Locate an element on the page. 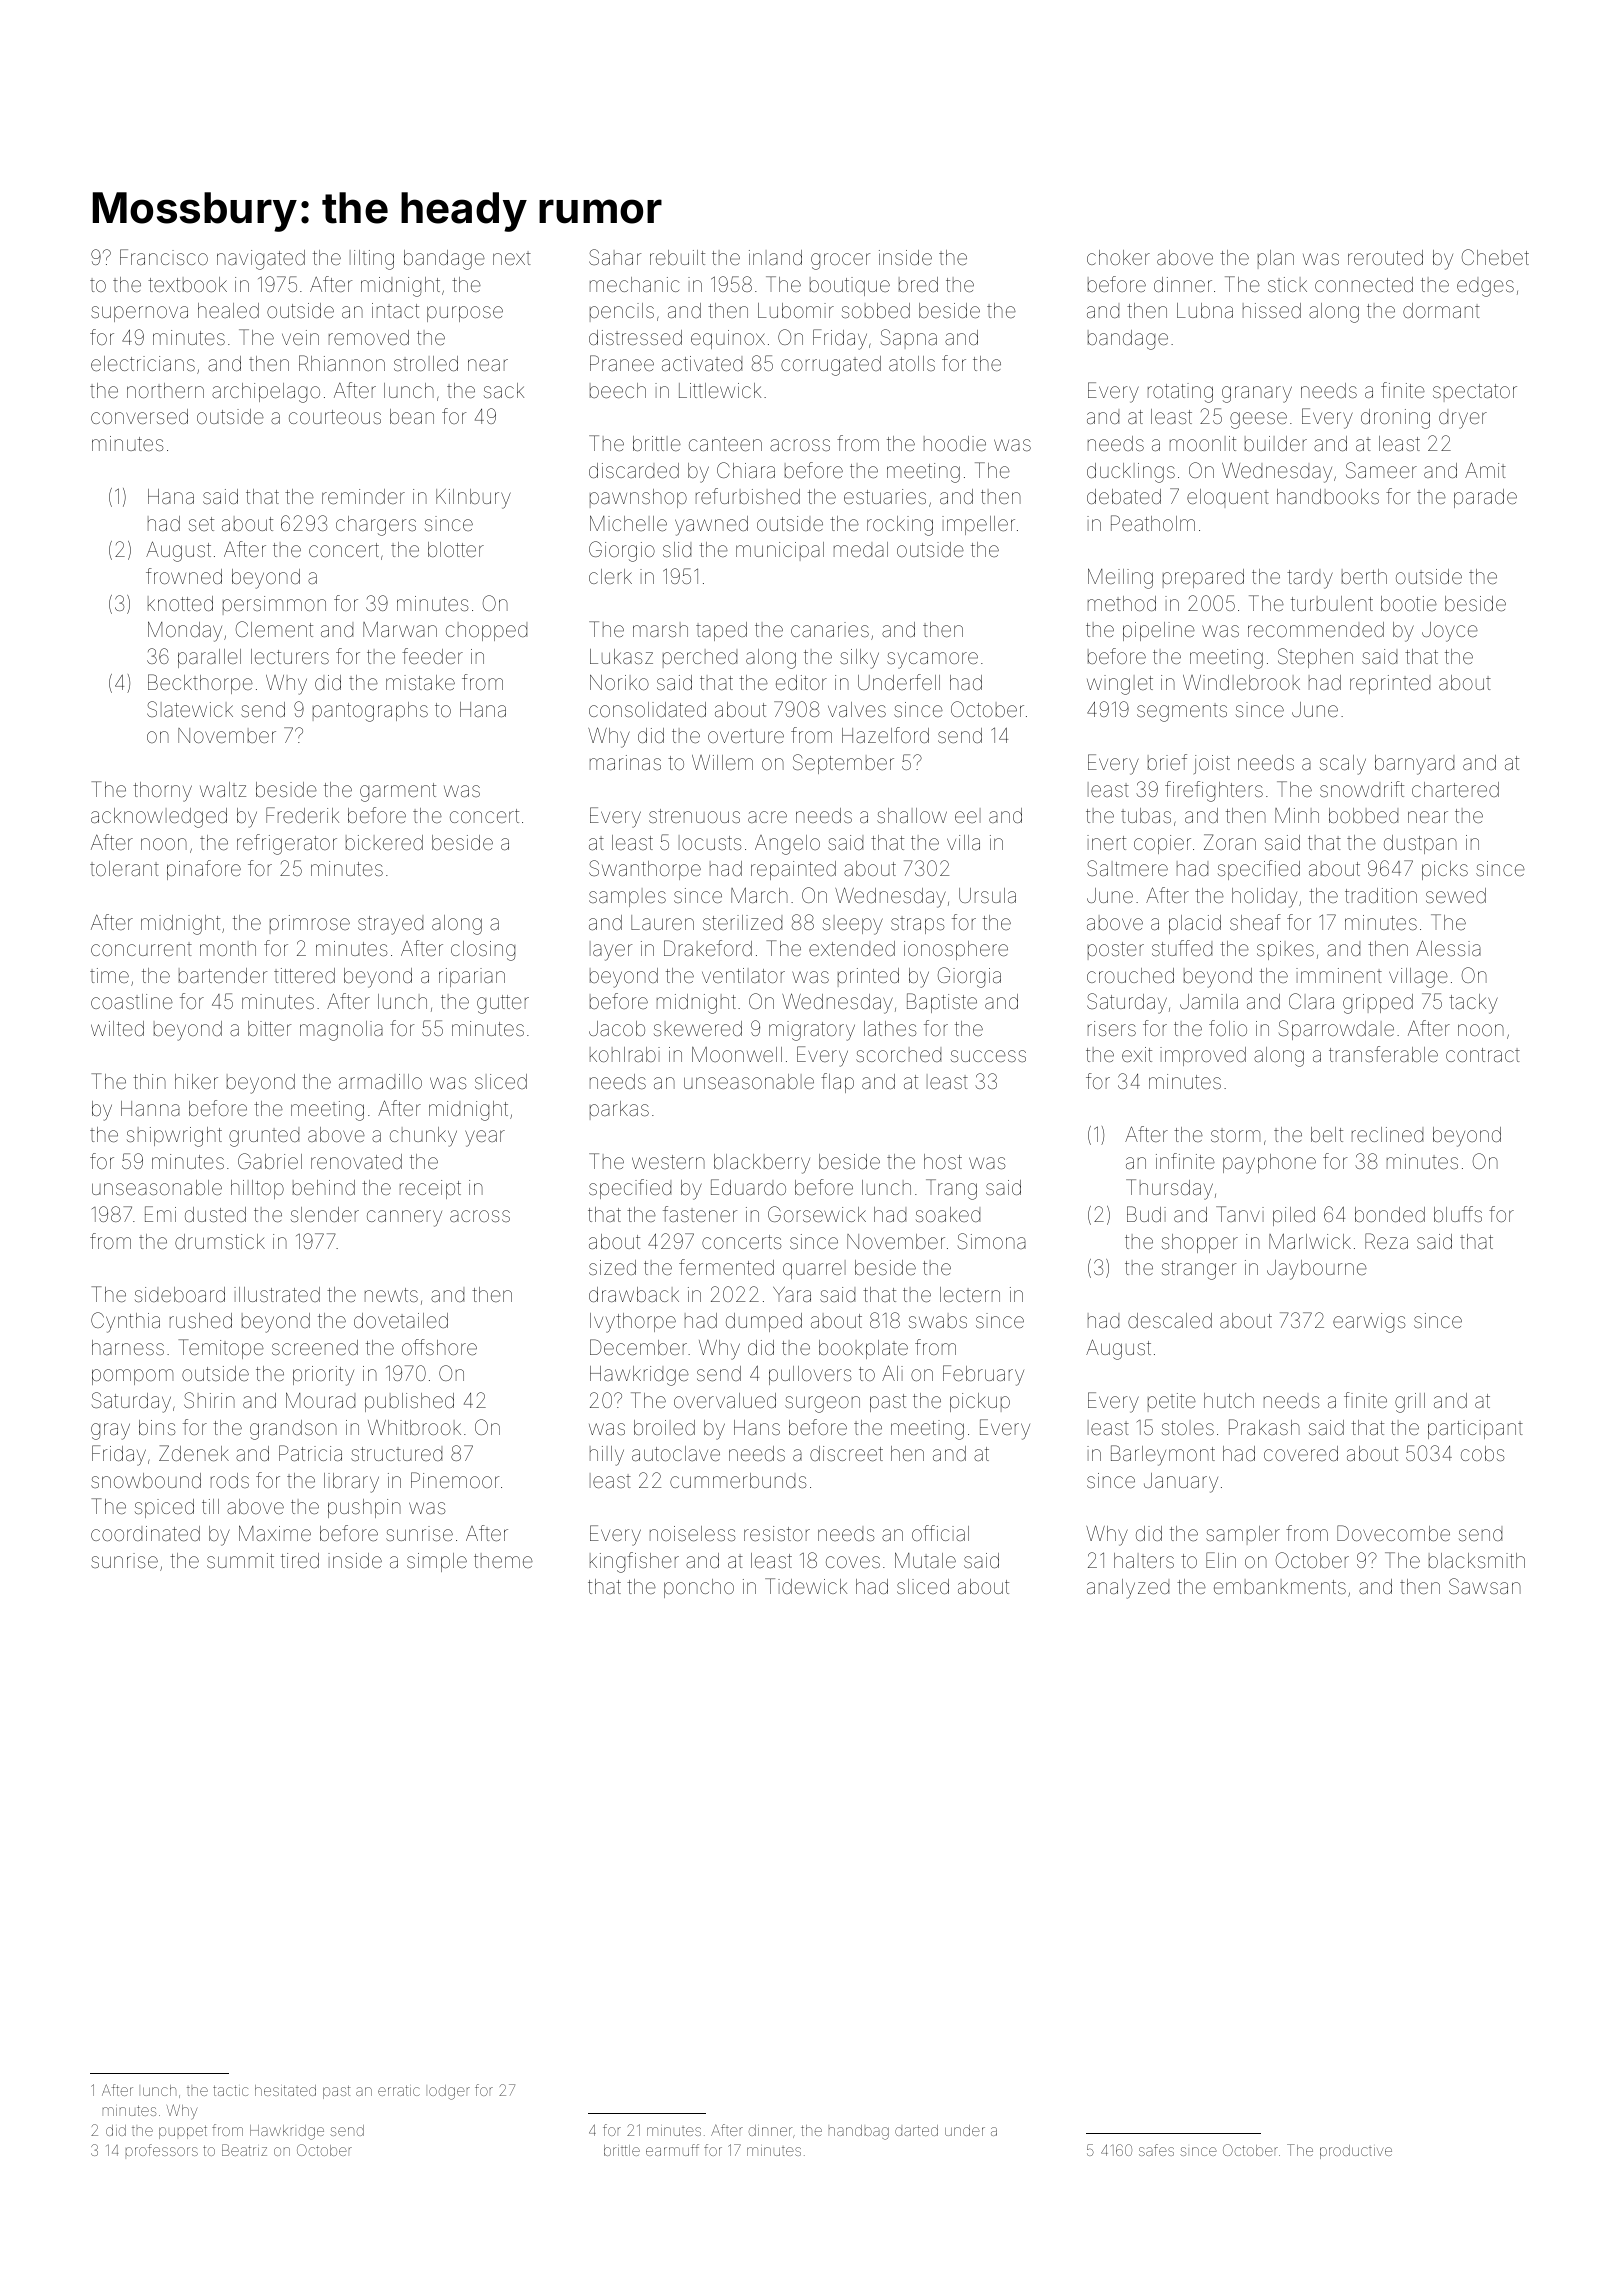 The height and width of the document is (2292, 1620). impeller is located at coordinates (978, 525).
